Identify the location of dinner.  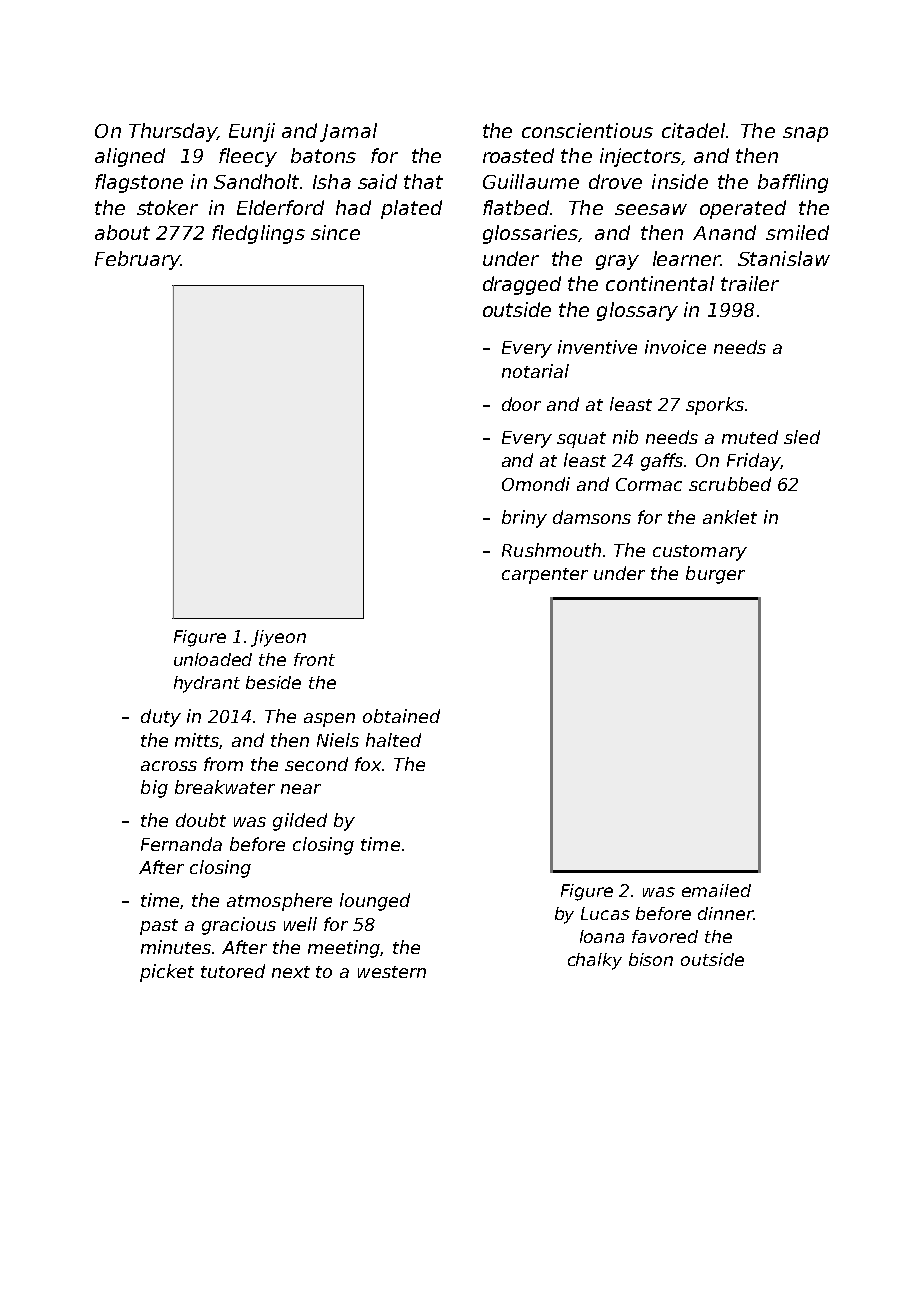
(726, 913).
